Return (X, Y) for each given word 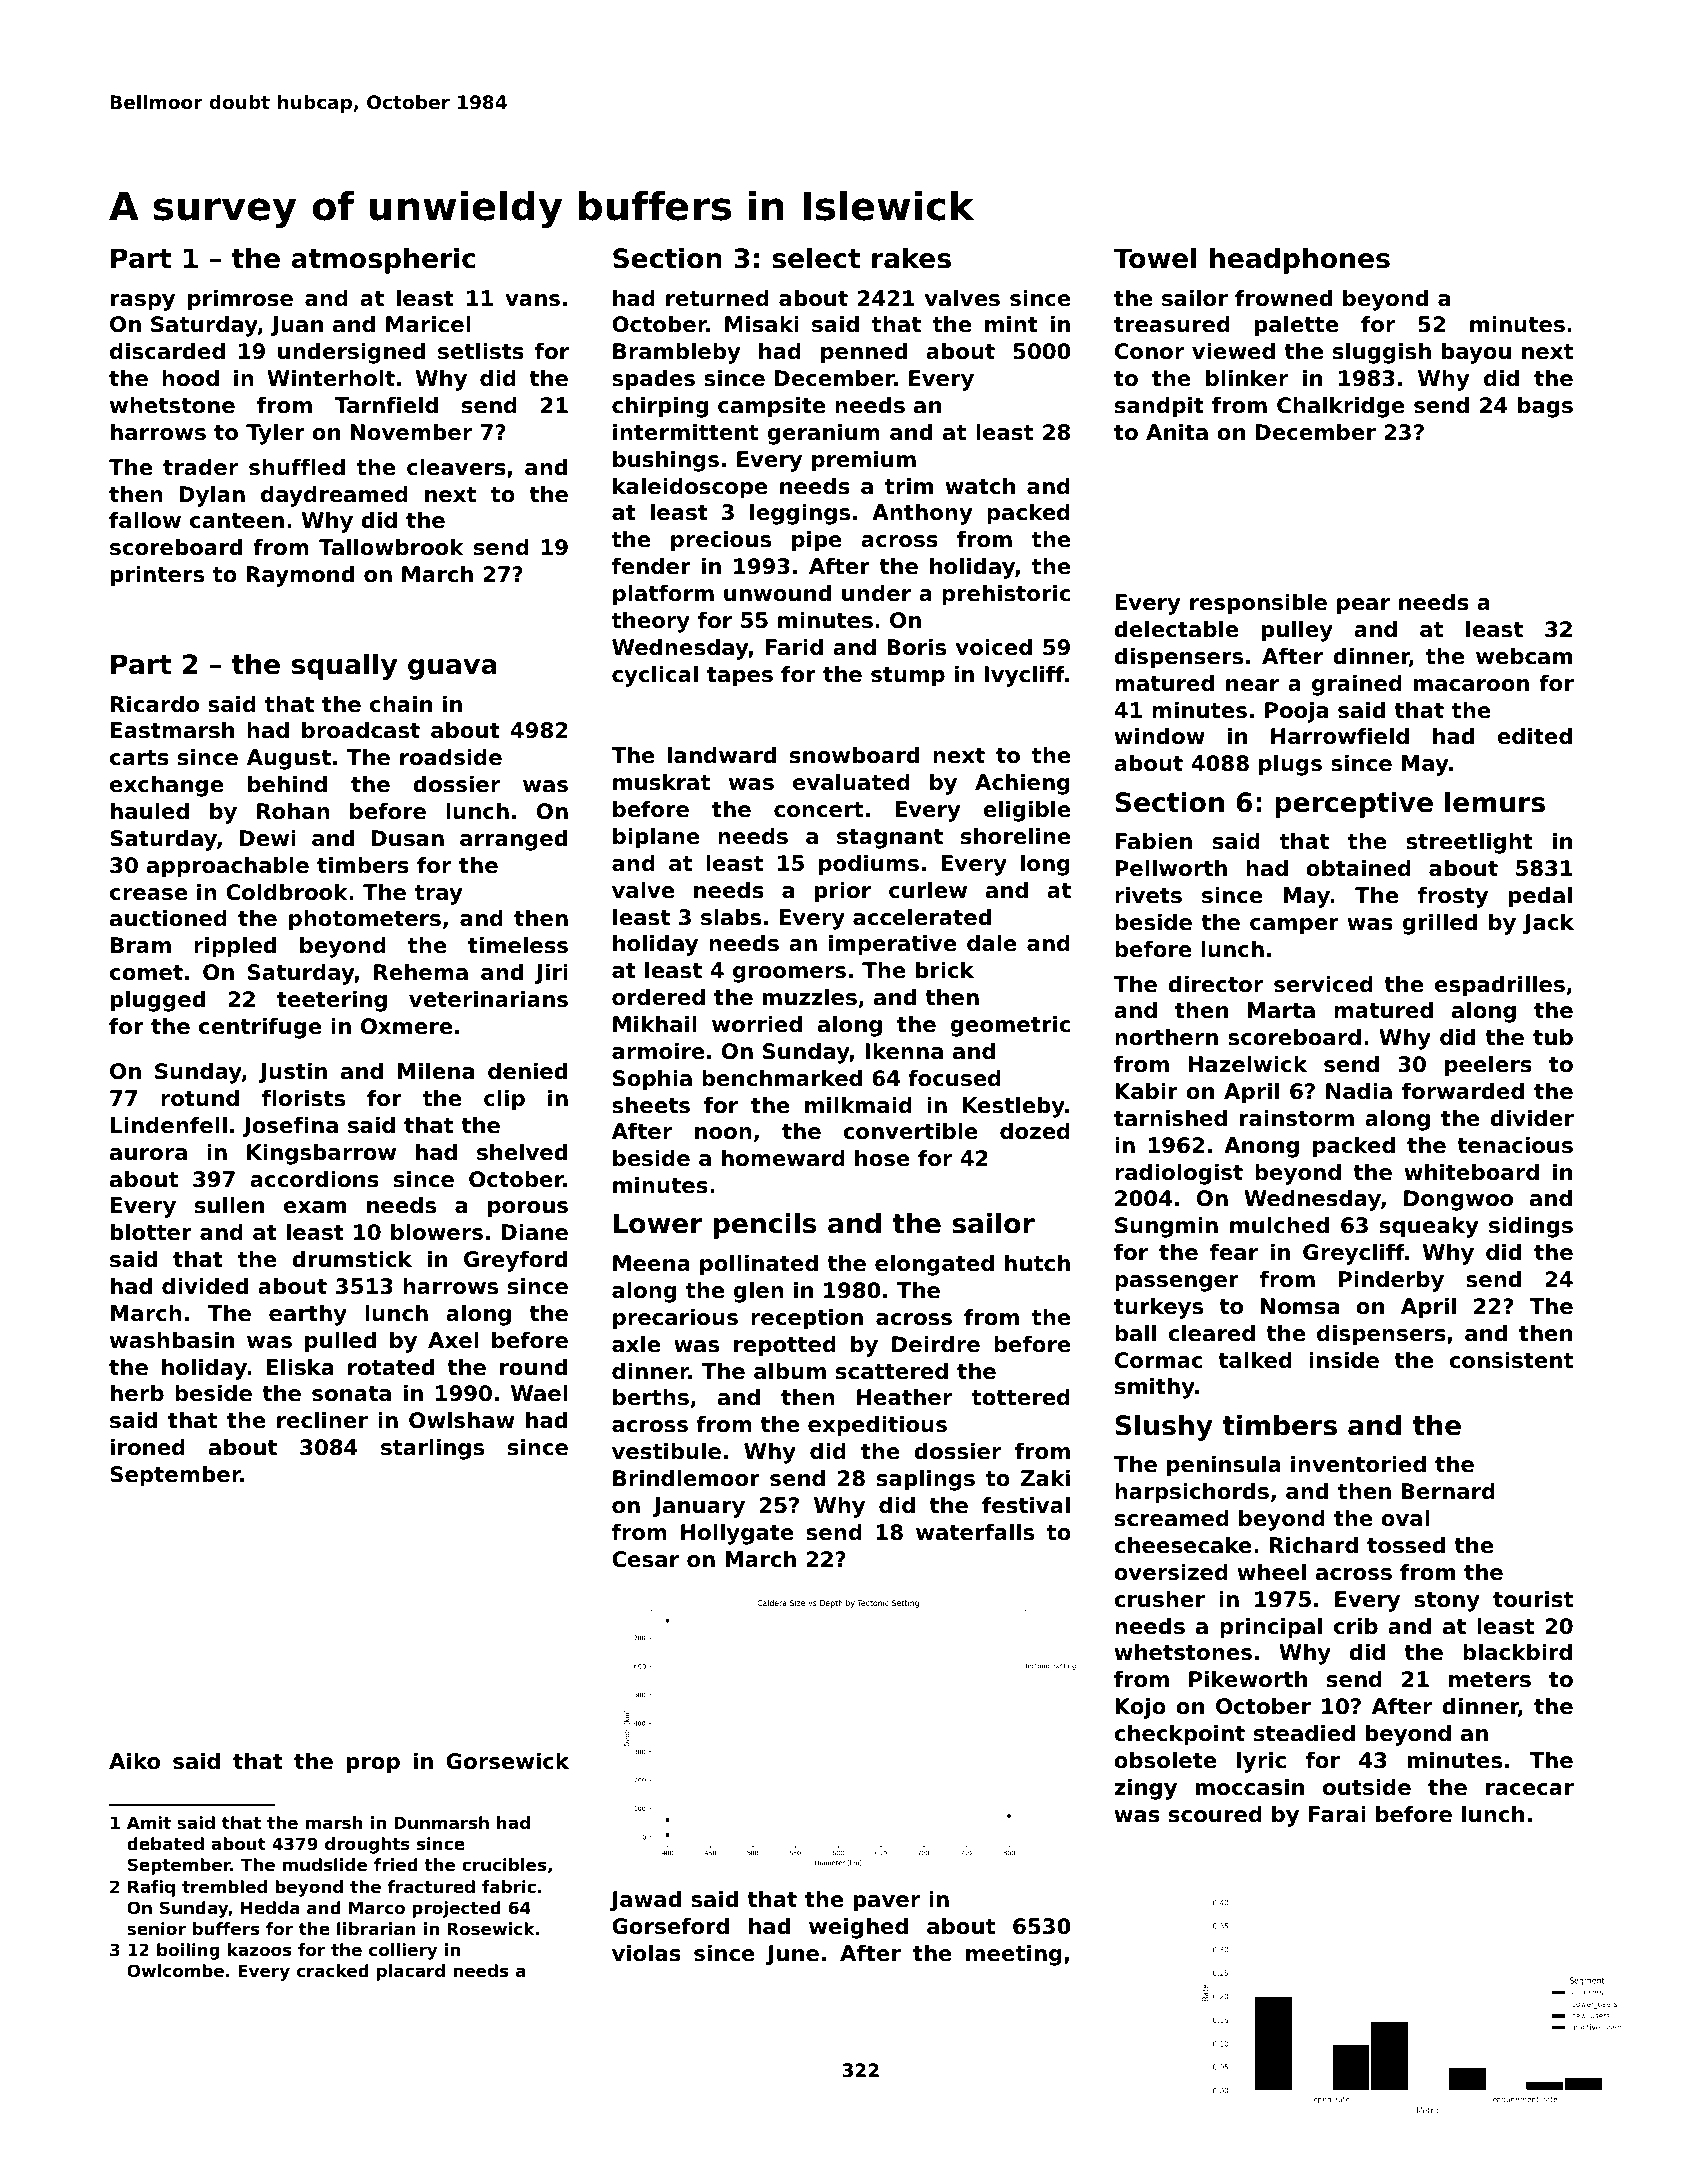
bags (1545, 407)
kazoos (259, 1949)
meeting (1014, 1955)
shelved (522, 1152)
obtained (1358, 868)
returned (717, 298)
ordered (658, 997)
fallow (145, 520)
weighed (858, 1928)
